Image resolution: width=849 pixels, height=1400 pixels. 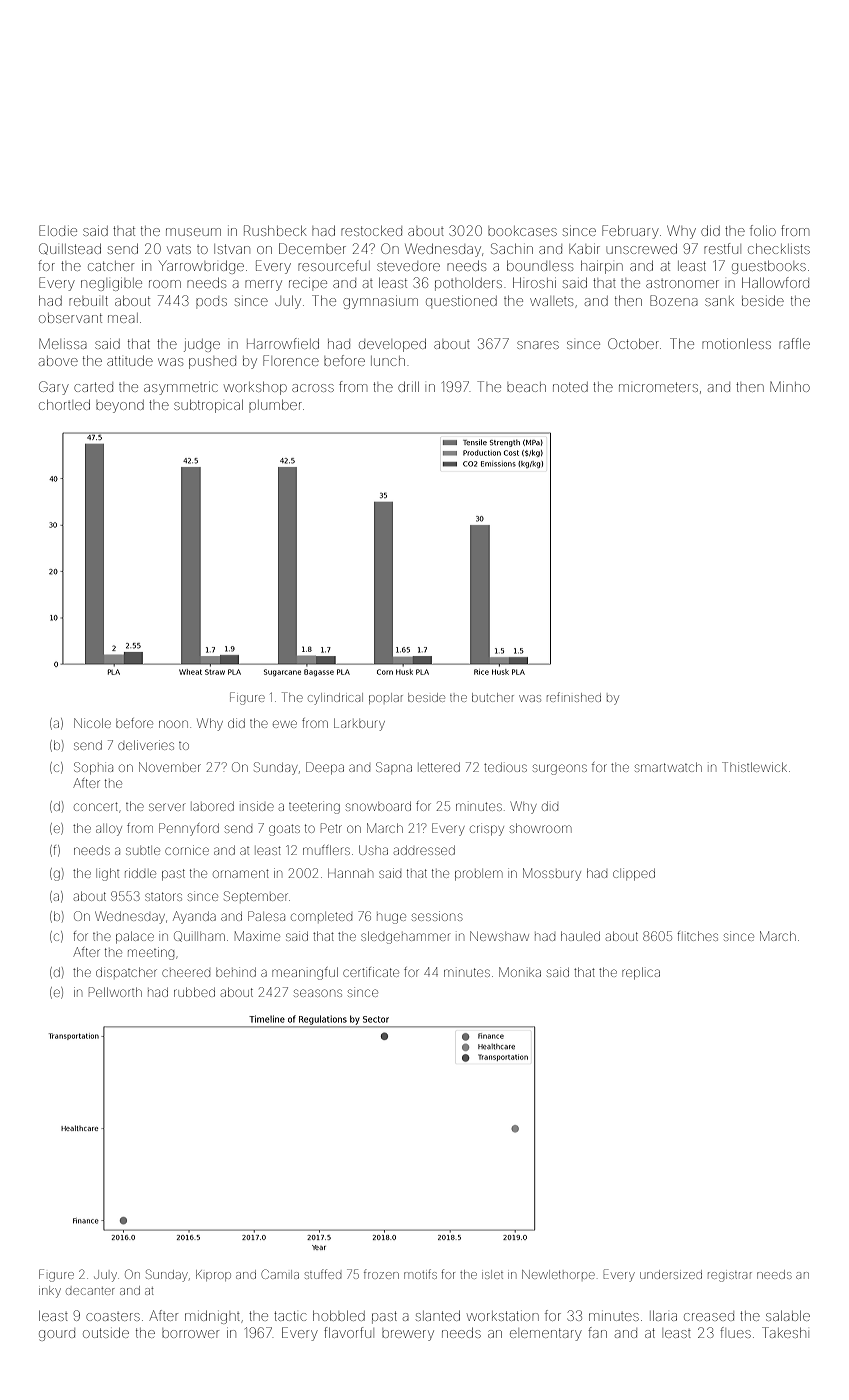 I want to click on micrometers, so click(x=658, y=387).
